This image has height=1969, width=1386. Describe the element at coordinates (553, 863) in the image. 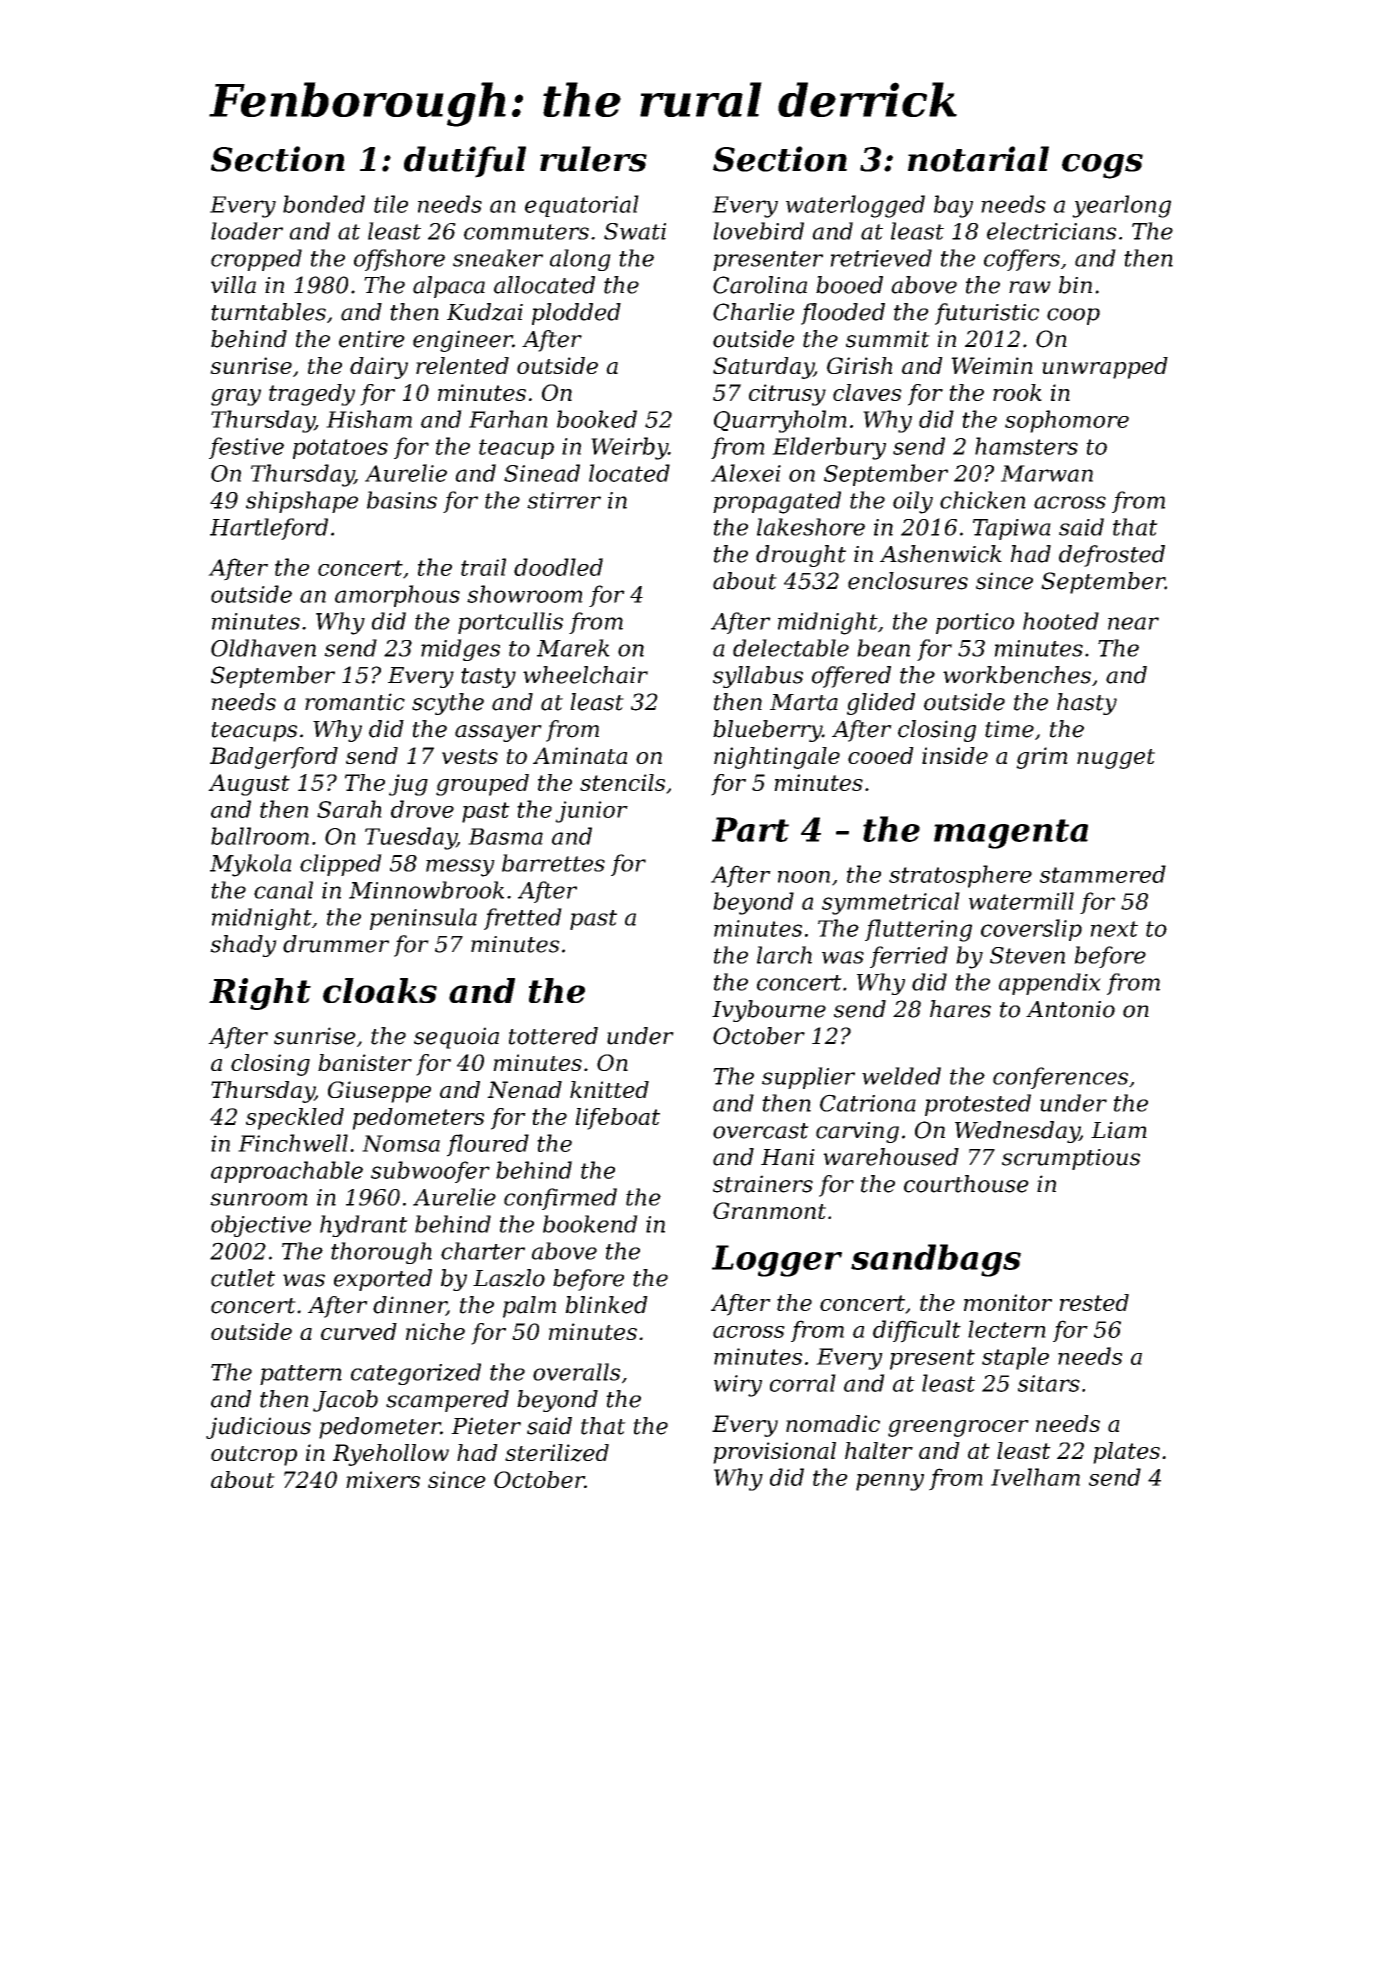

I see `barrettes` at that location.
